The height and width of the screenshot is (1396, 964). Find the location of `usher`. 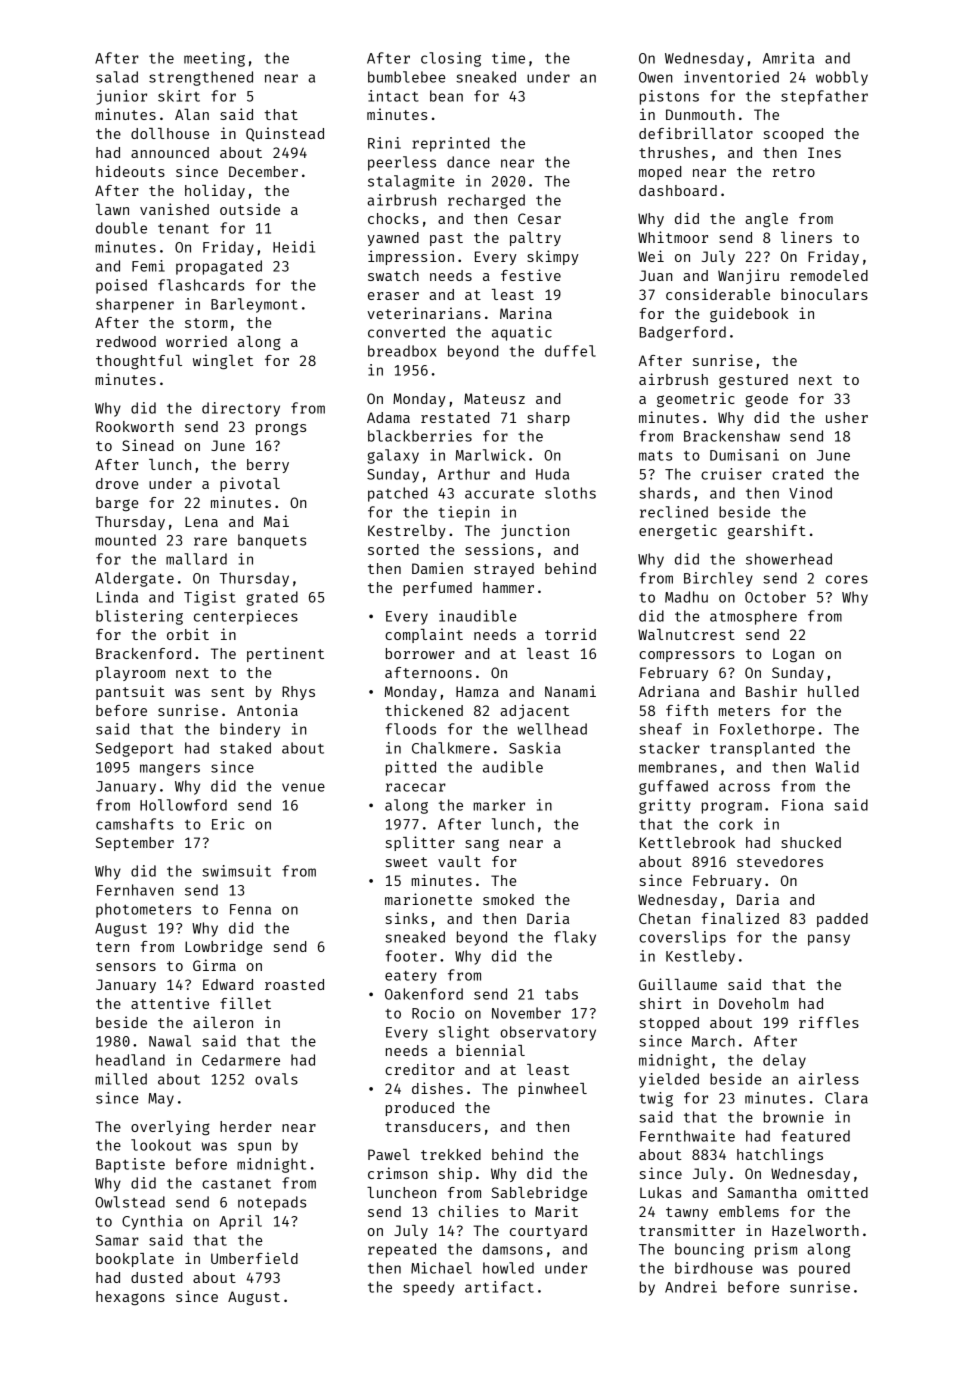

usher is located at coordinates (847, 417).
